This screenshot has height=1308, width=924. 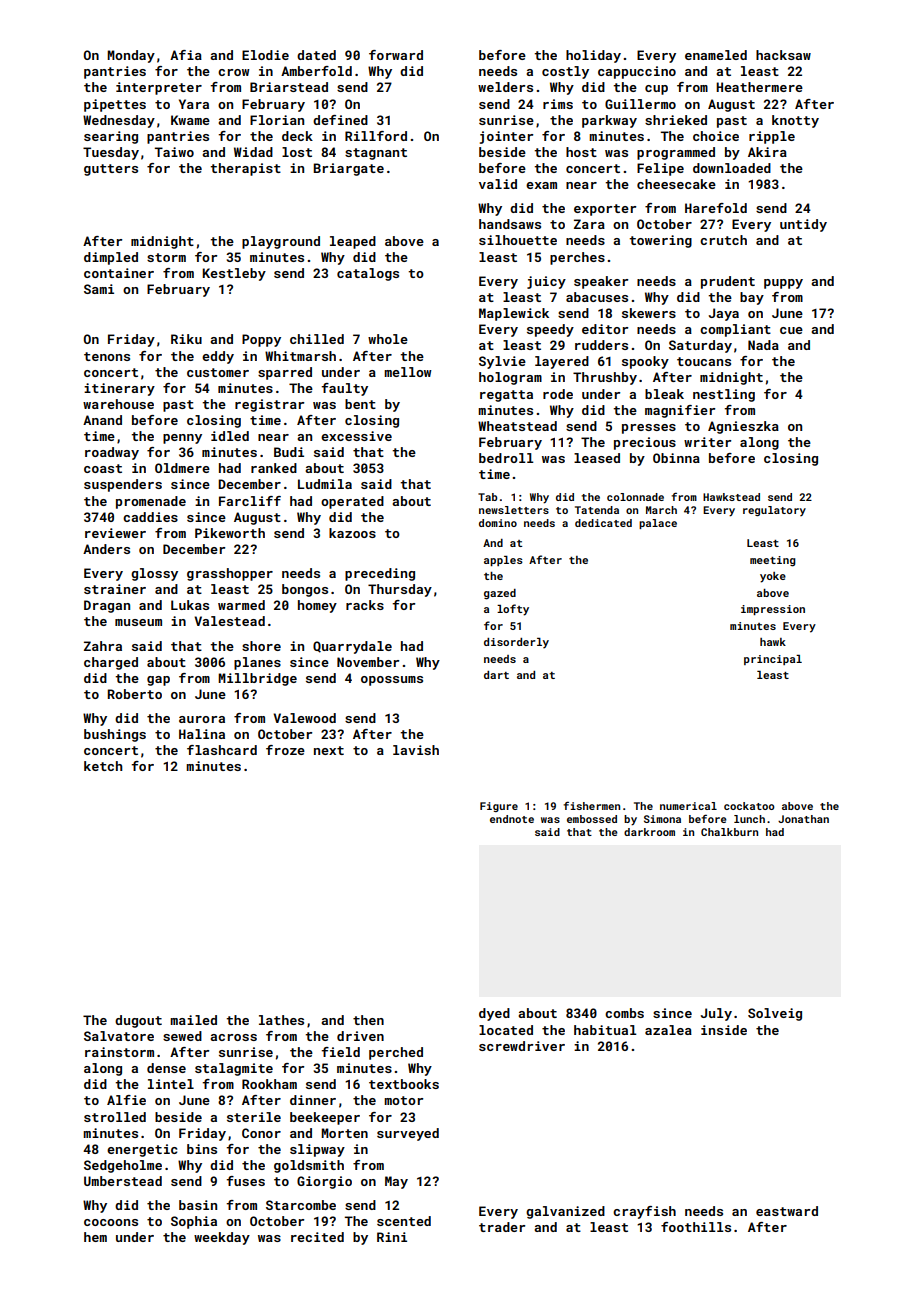 I want to click on Monday, so click(x=131, y=56).
